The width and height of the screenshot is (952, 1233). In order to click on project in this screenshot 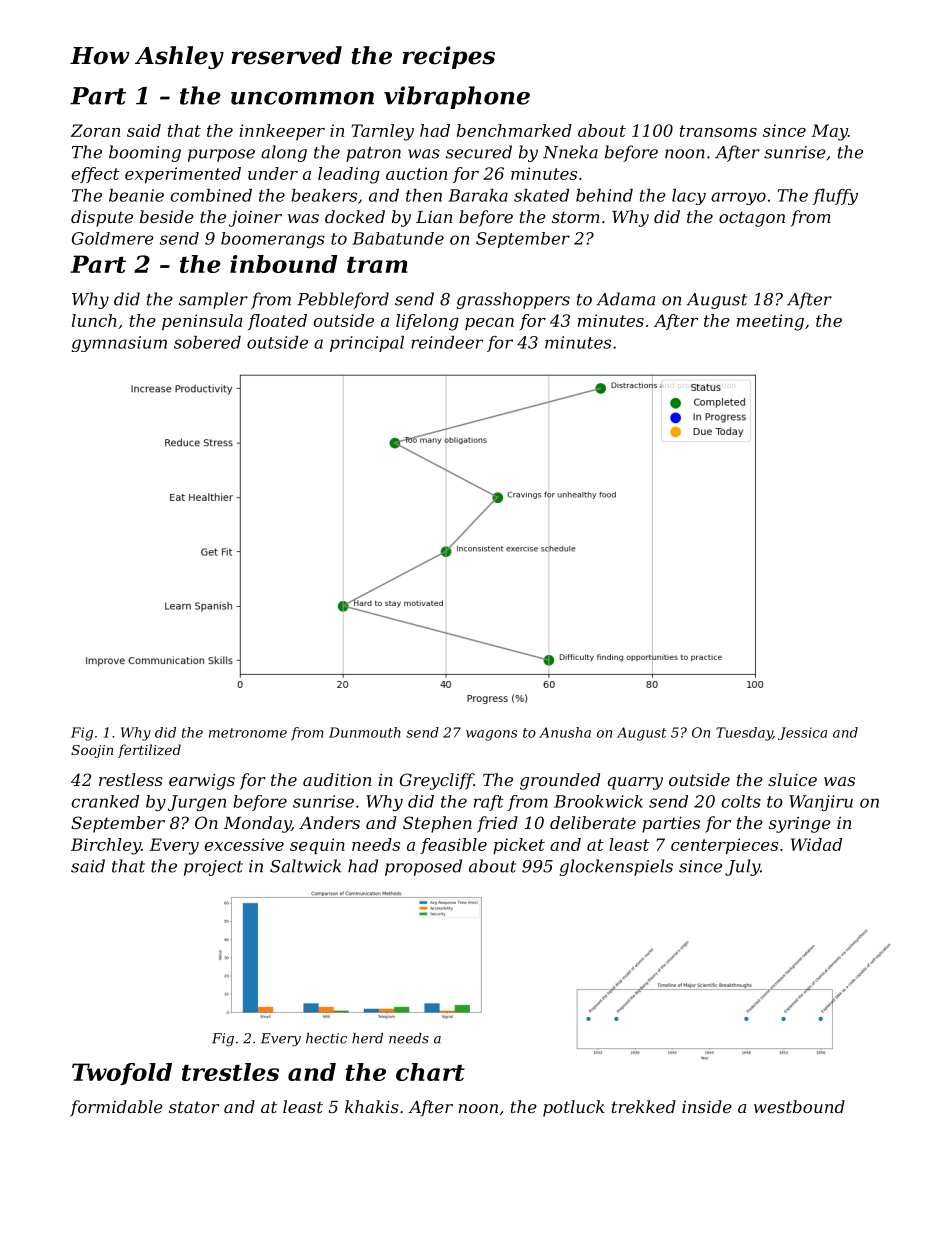, I will do `click(213, 868)`.
